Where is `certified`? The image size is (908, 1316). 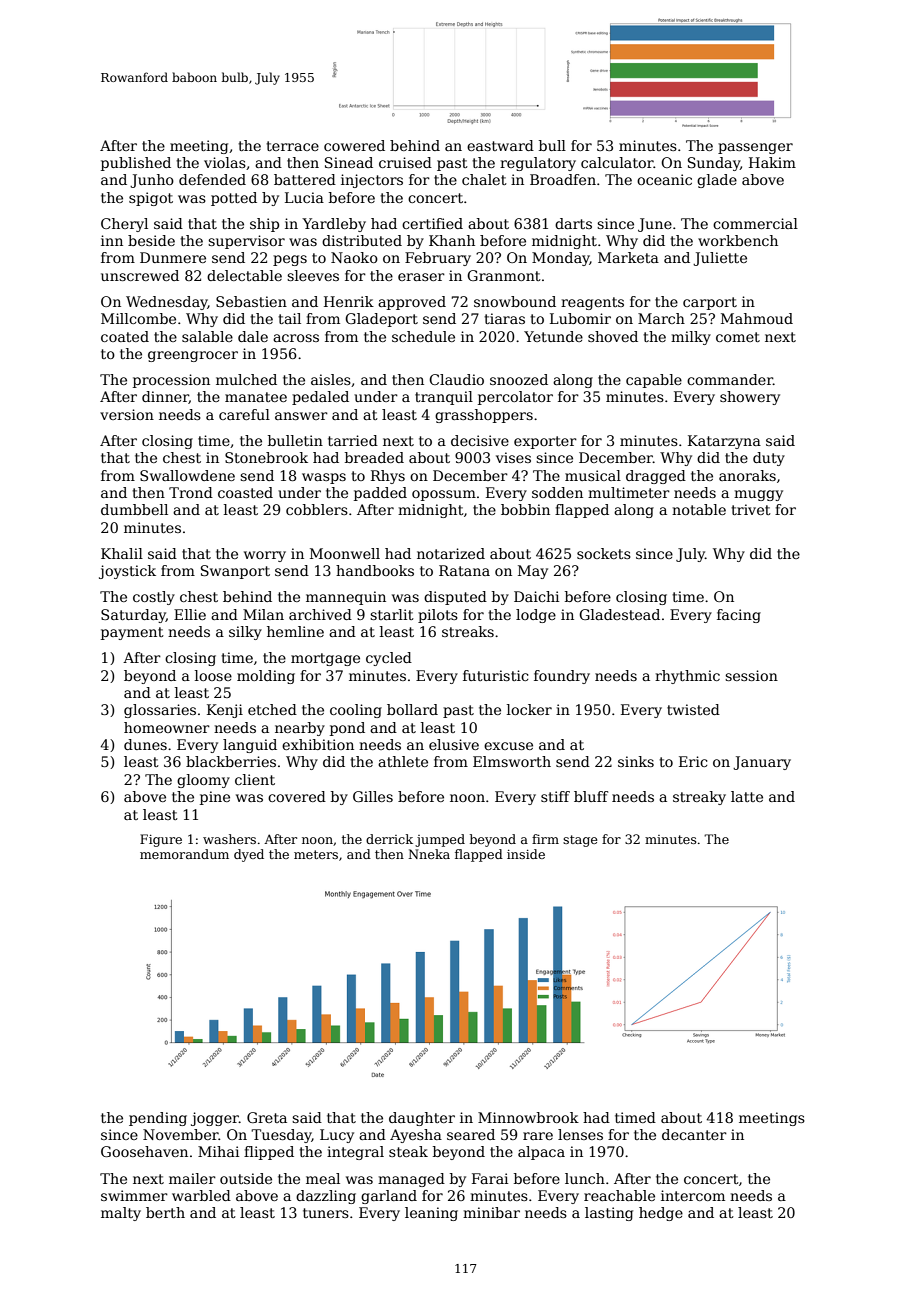 certified is located at coordinates (432, 223).
